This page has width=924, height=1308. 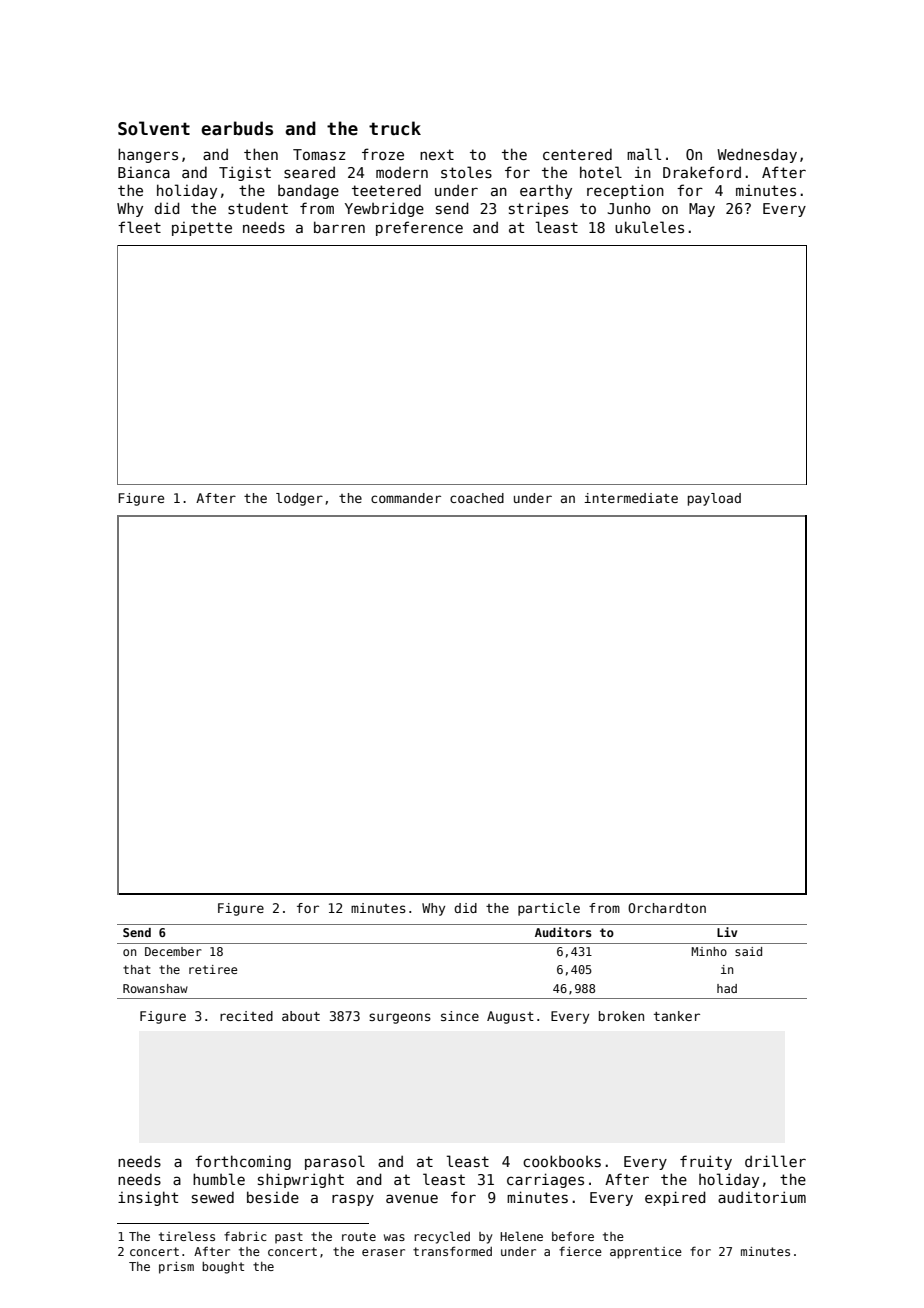 What do you see at coordinates (667, 908) in the page?
I see `Orchardton` at bounding box center [667, 908].
